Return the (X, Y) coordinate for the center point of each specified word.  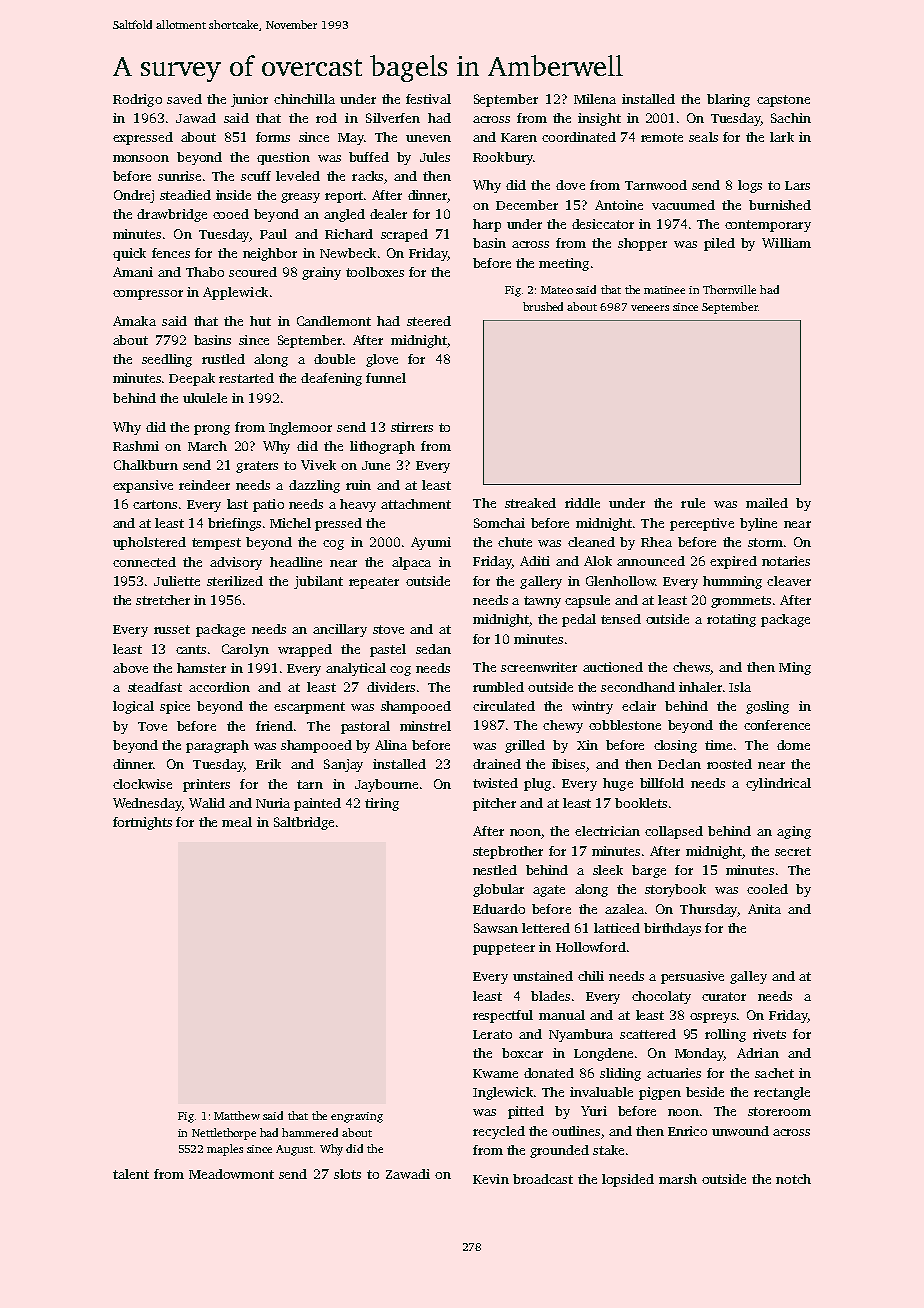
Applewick (235, 293)
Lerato (492, 1034)
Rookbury (503, 158)
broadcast (543, 1179)
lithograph (382, 447)
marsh (678, 1179)
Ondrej (134, 196)
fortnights (142, 823)
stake (608, 1150)
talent (131, 1174)
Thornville (729, 289)
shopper (642, 244)
